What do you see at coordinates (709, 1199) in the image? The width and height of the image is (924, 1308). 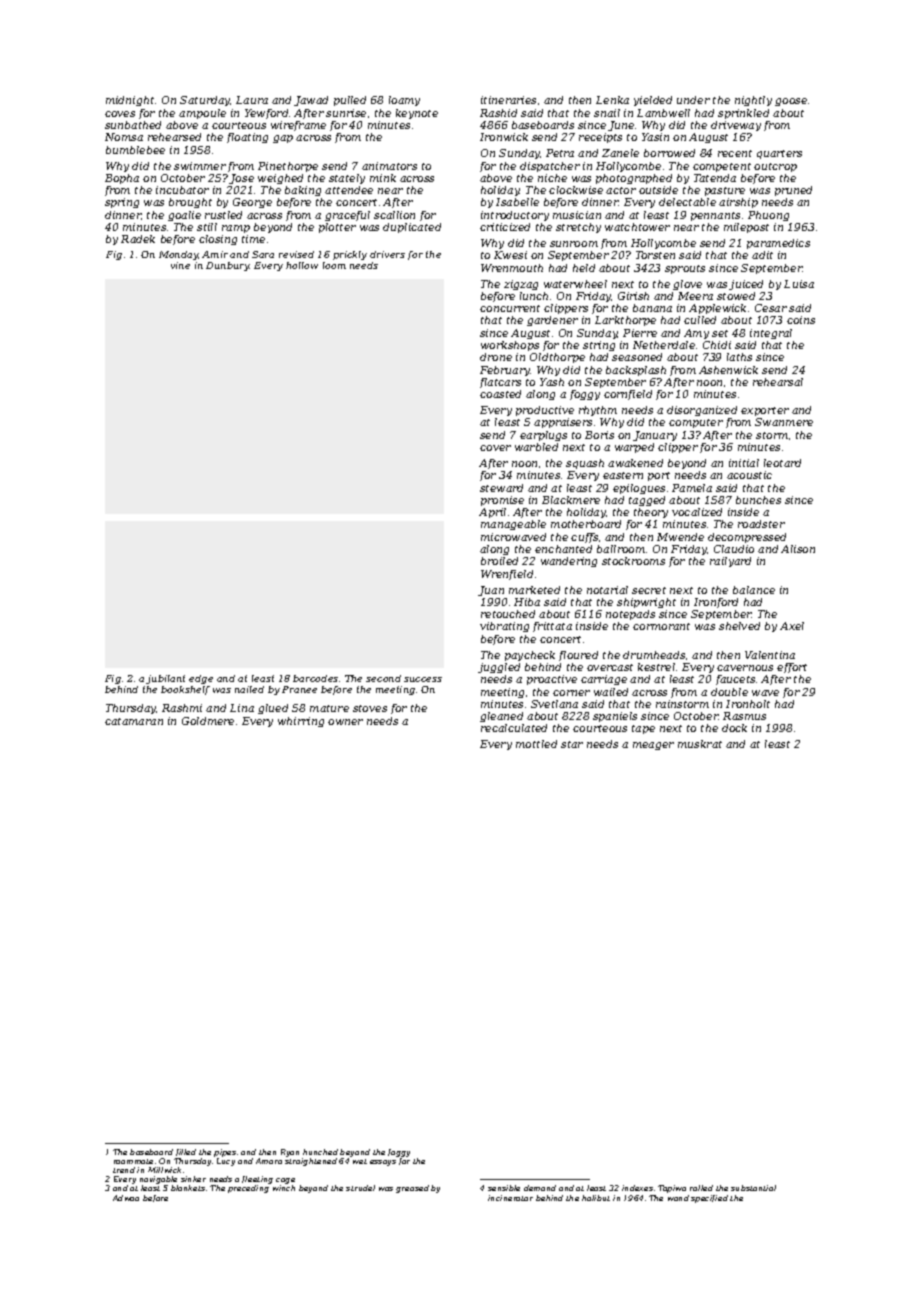 I see `specified` at bounding box center [709, 1199].
